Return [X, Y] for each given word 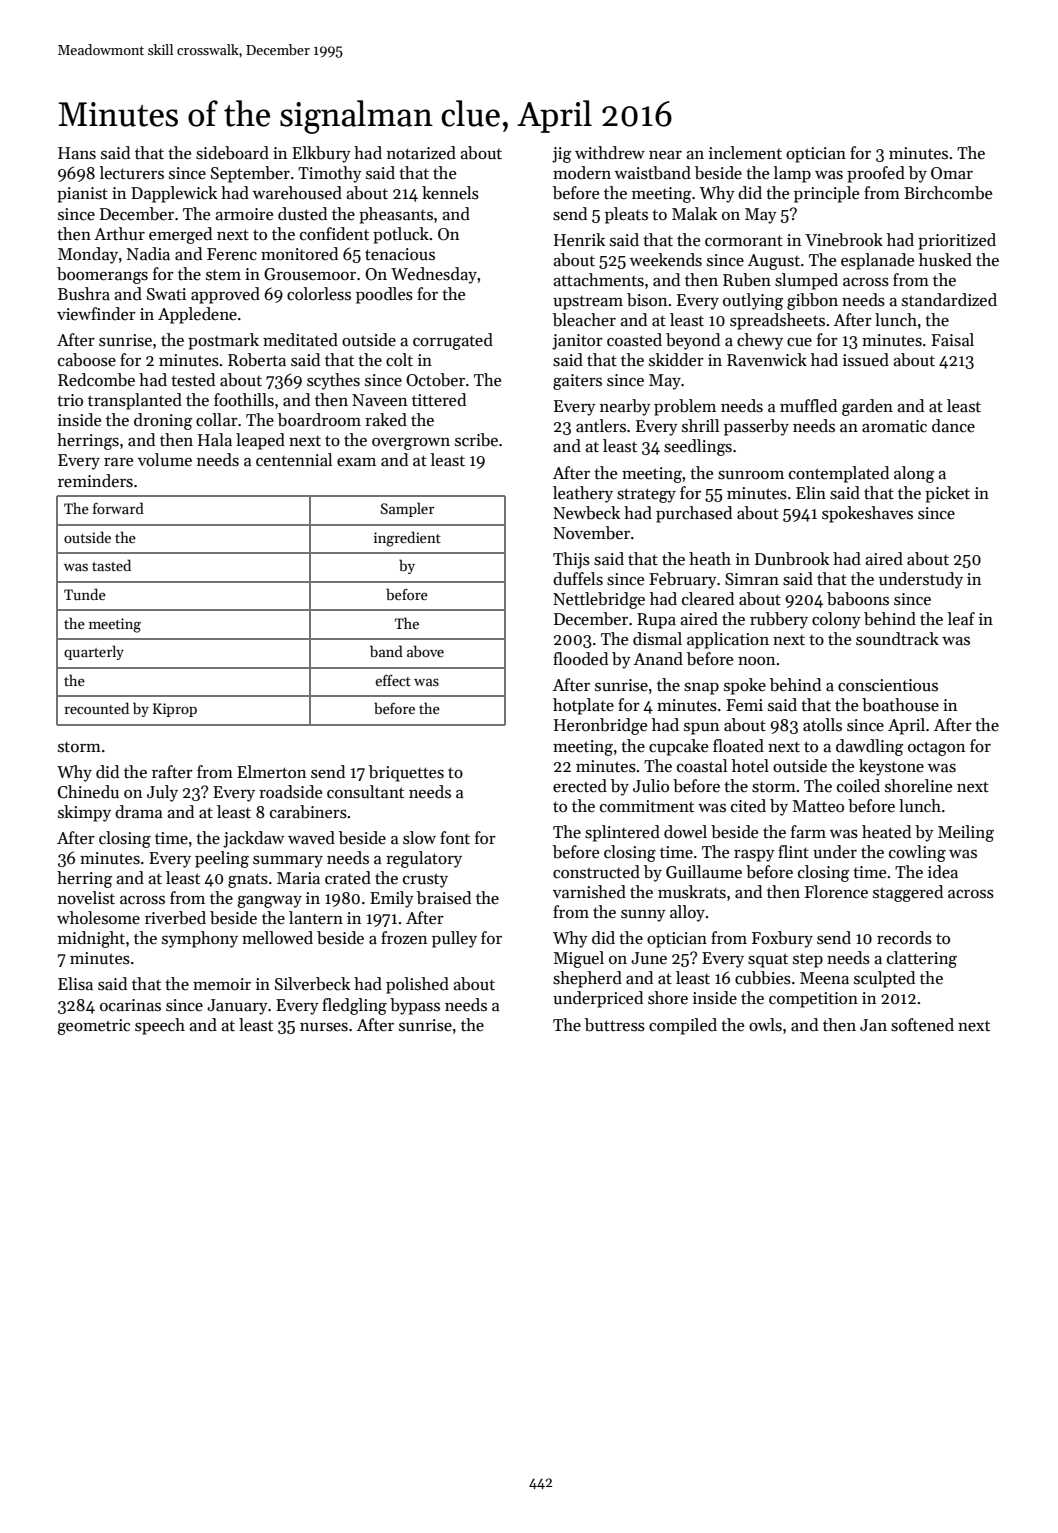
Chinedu [88, 792]
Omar [952, 173]
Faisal [952, 340]
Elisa [75, 984]
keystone [891, 767]
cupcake [678, 747]
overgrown [411, 444]
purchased [694, 514]
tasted [111, 565]
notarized [421, 153]
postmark [223, 341]
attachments [598, 280]
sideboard [232, 153]
